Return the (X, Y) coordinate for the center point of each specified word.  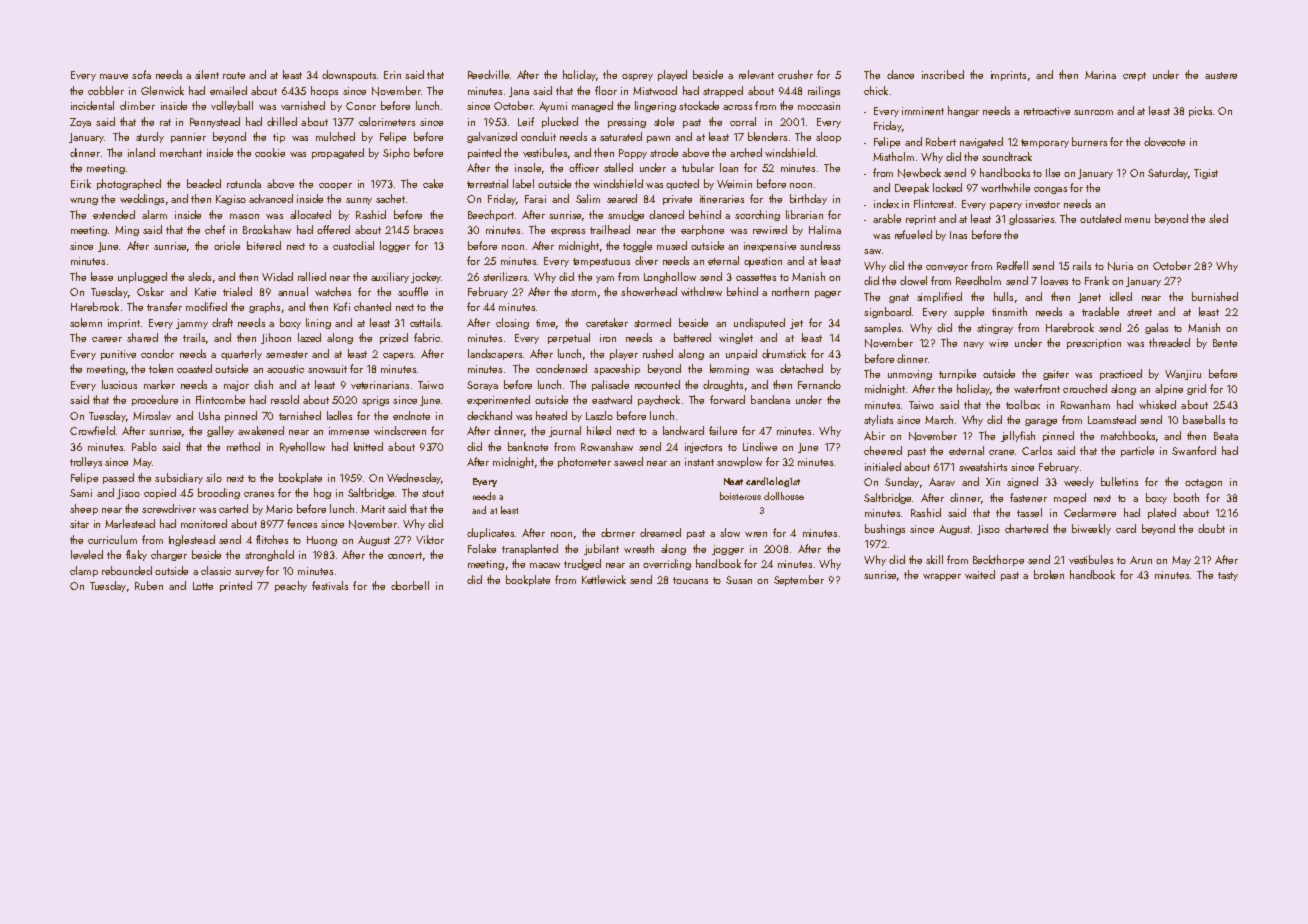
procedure (155, 400)
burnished (1215, 296)
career (107, 339)
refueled (913, 234)
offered (333, 229)
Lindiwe (760, 446)
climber (137, 105)
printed (236, 586)
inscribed (943, 74)
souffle (413, 291)
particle (1137, 451)
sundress (820, 245)
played (672, 75)
